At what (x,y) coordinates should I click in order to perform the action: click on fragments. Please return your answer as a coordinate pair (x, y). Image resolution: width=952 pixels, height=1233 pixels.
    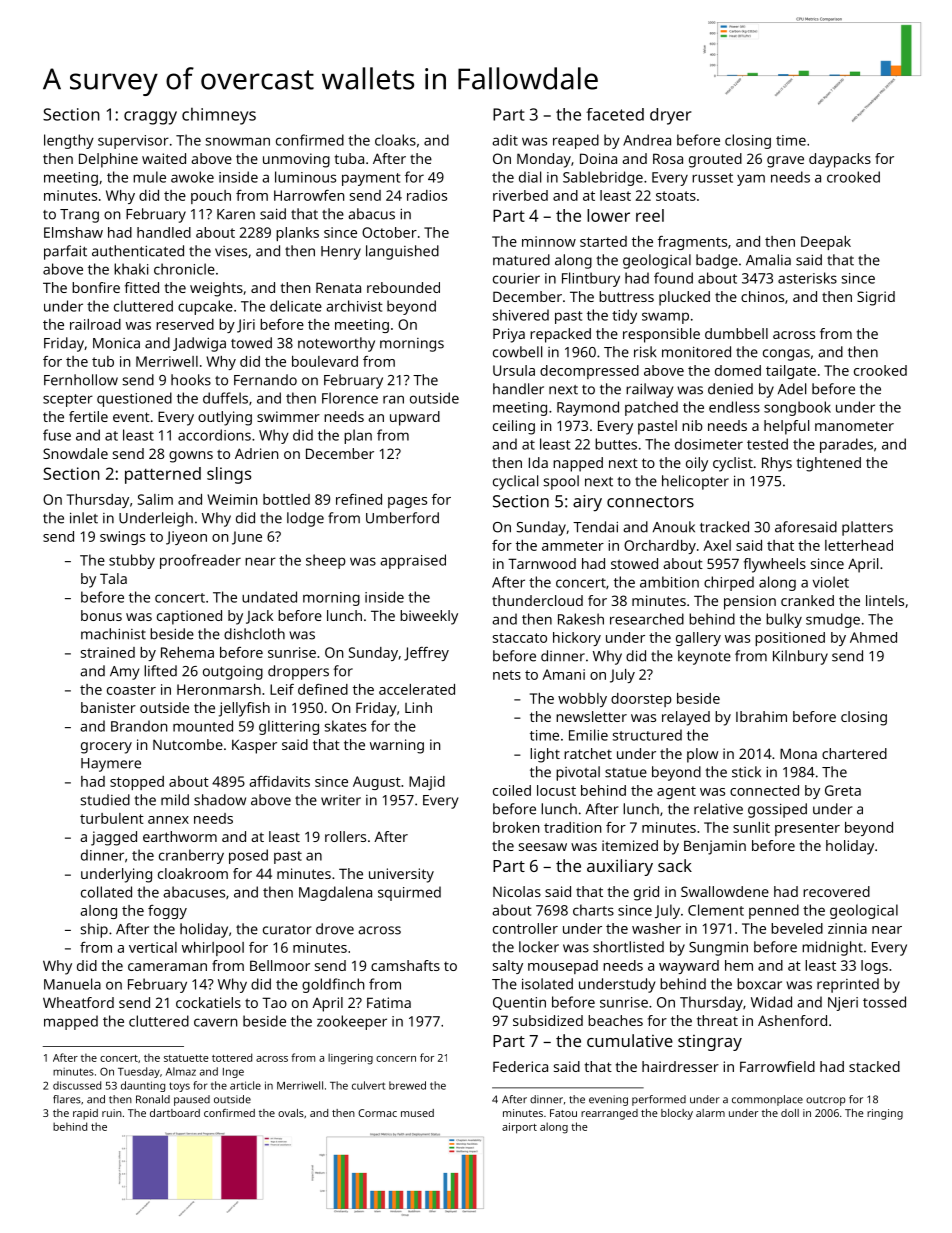
    Looking at the image, I should click on (692, 243).
